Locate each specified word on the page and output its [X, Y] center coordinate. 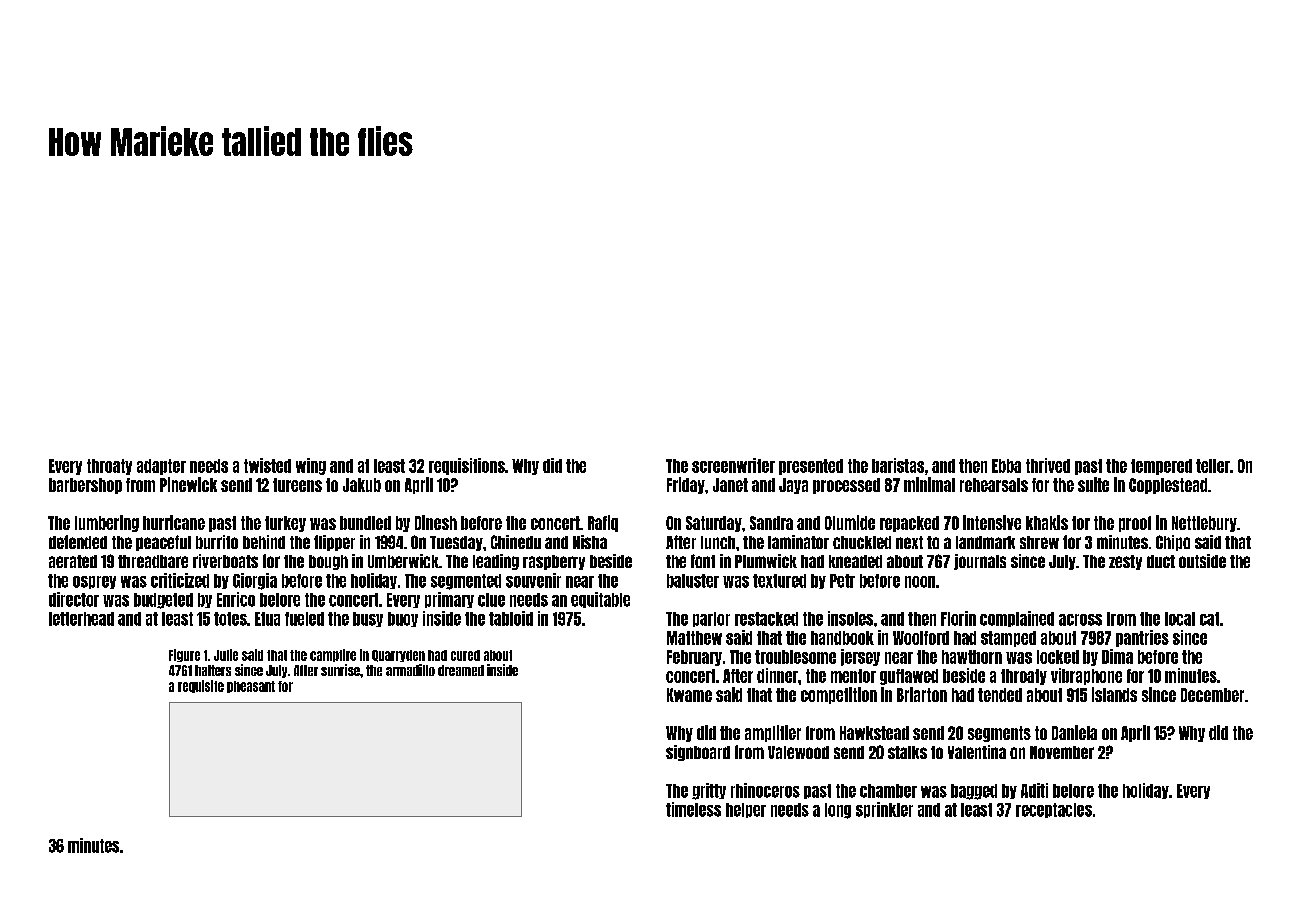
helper [746, 810]
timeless [693, 809]
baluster [693, 581]
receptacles [1054, 810]
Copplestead [1168, 486]
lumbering [107, 523]
